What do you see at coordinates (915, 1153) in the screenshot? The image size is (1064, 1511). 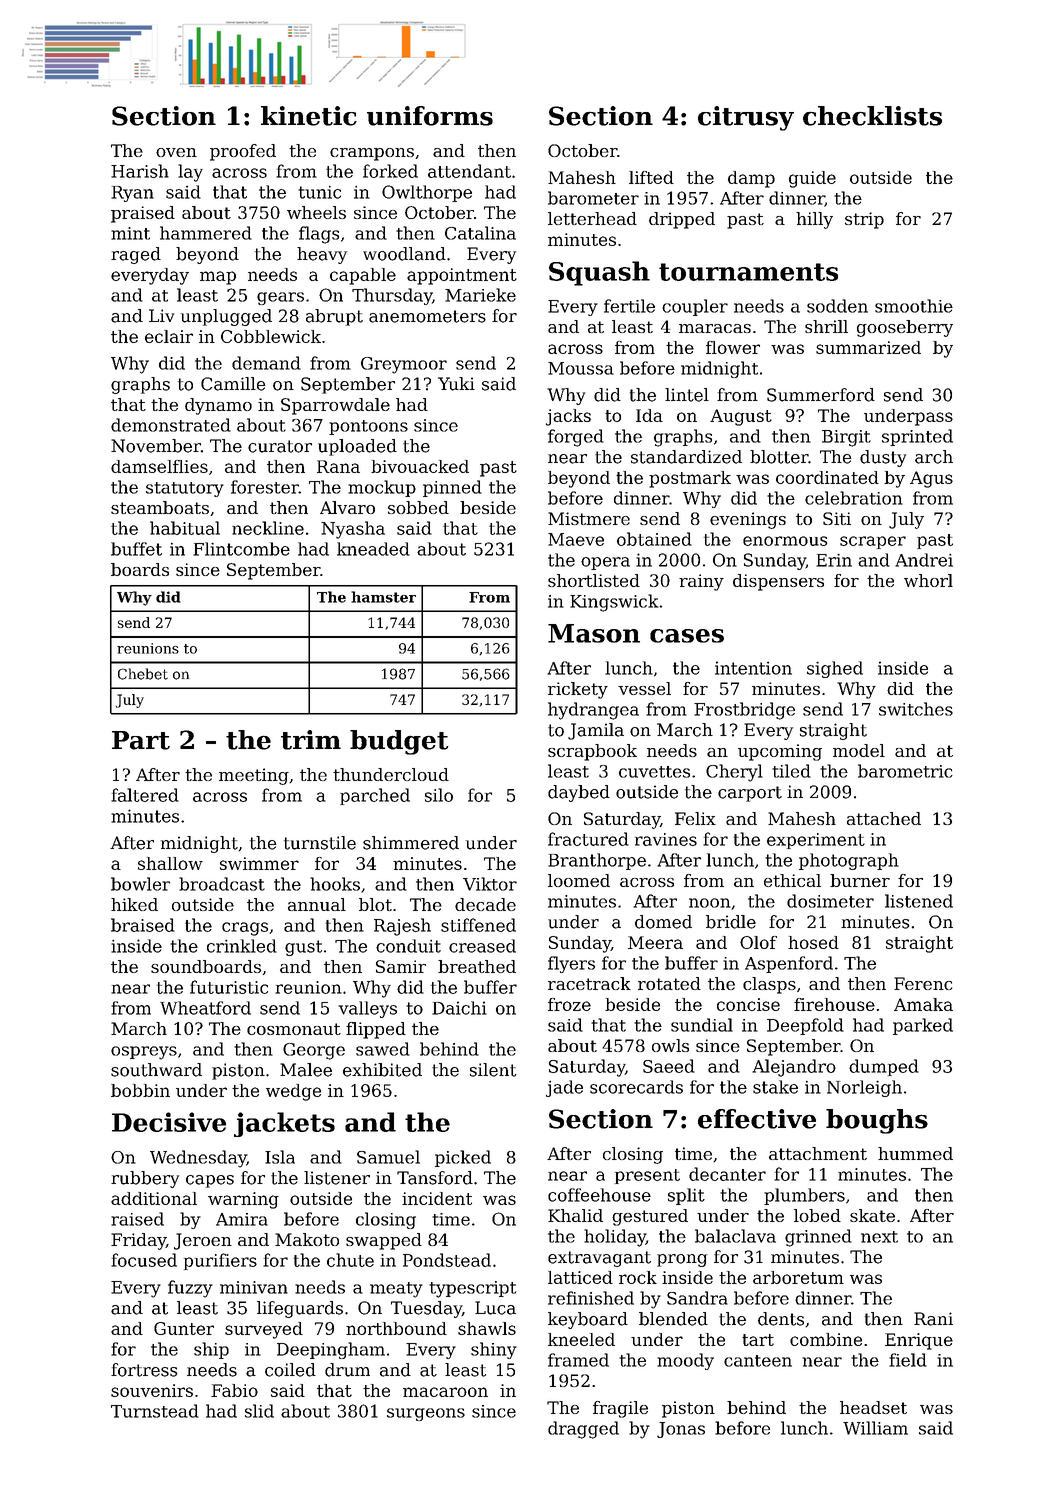 I see `hummed` at bounding box center [915, 1153].
